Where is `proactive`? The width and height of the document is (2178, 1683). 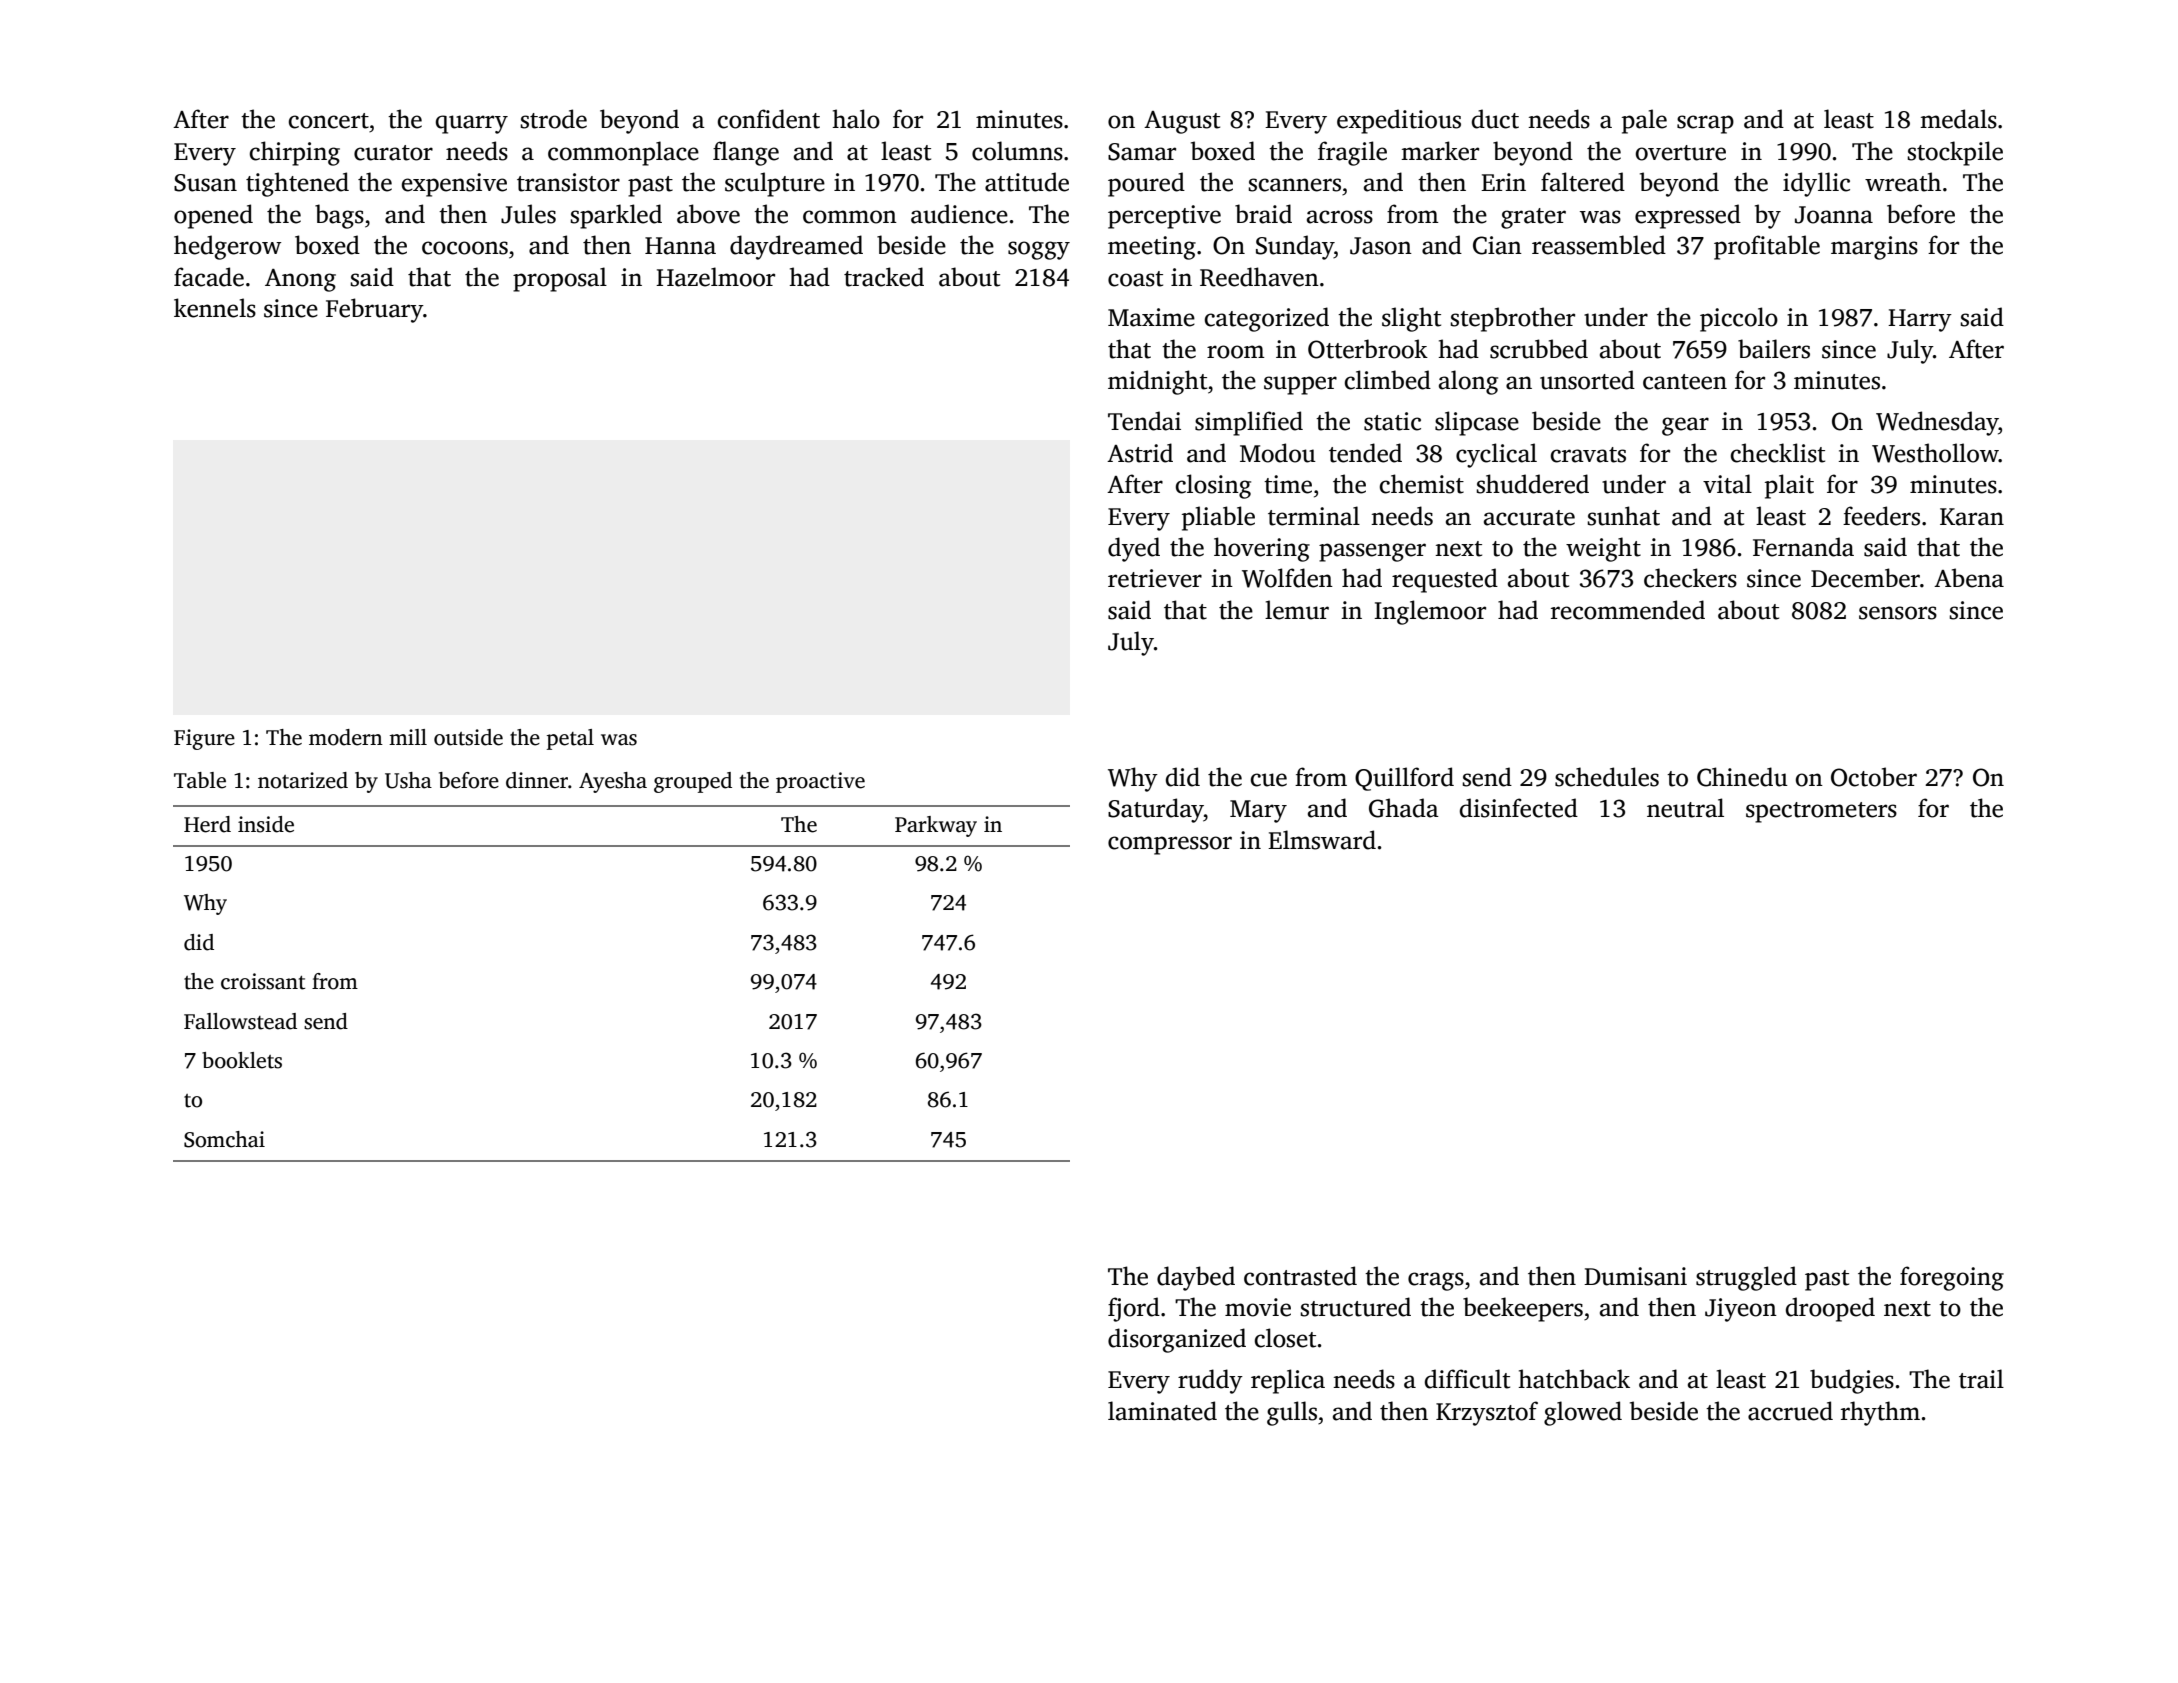 proactive is located at coordinates (820, 782).
